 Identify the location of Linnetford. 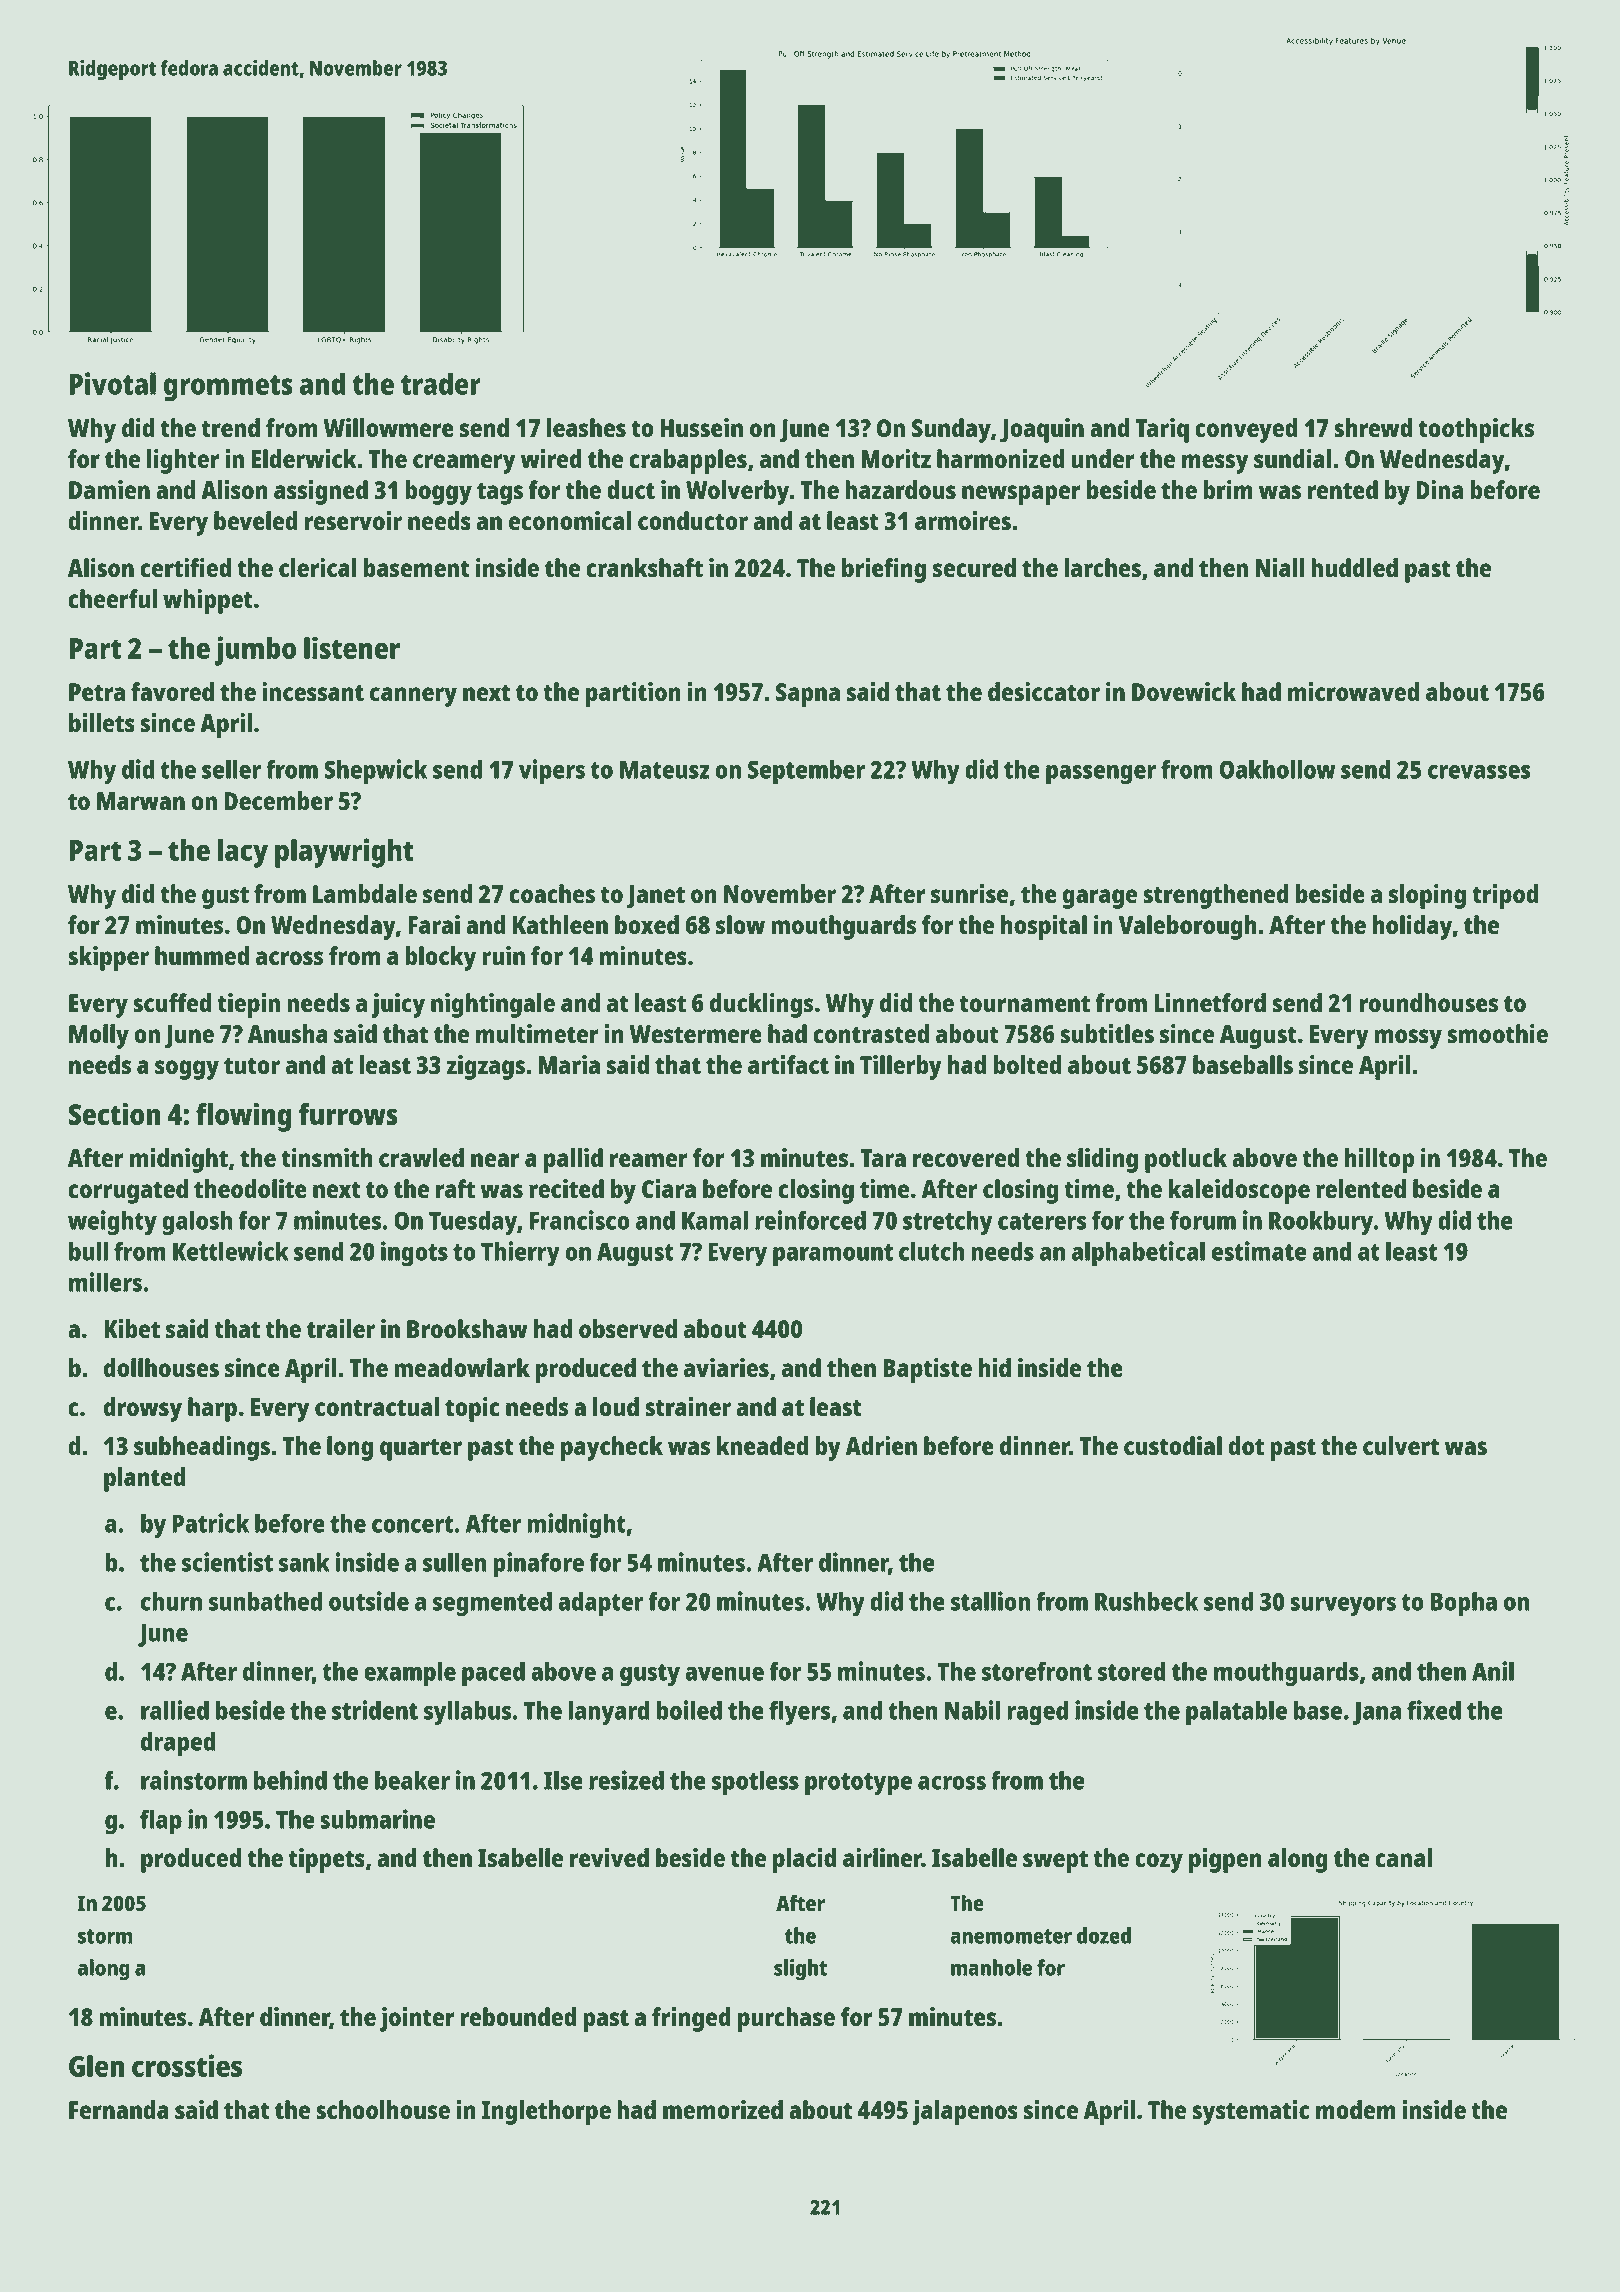
(1210, 1002).
